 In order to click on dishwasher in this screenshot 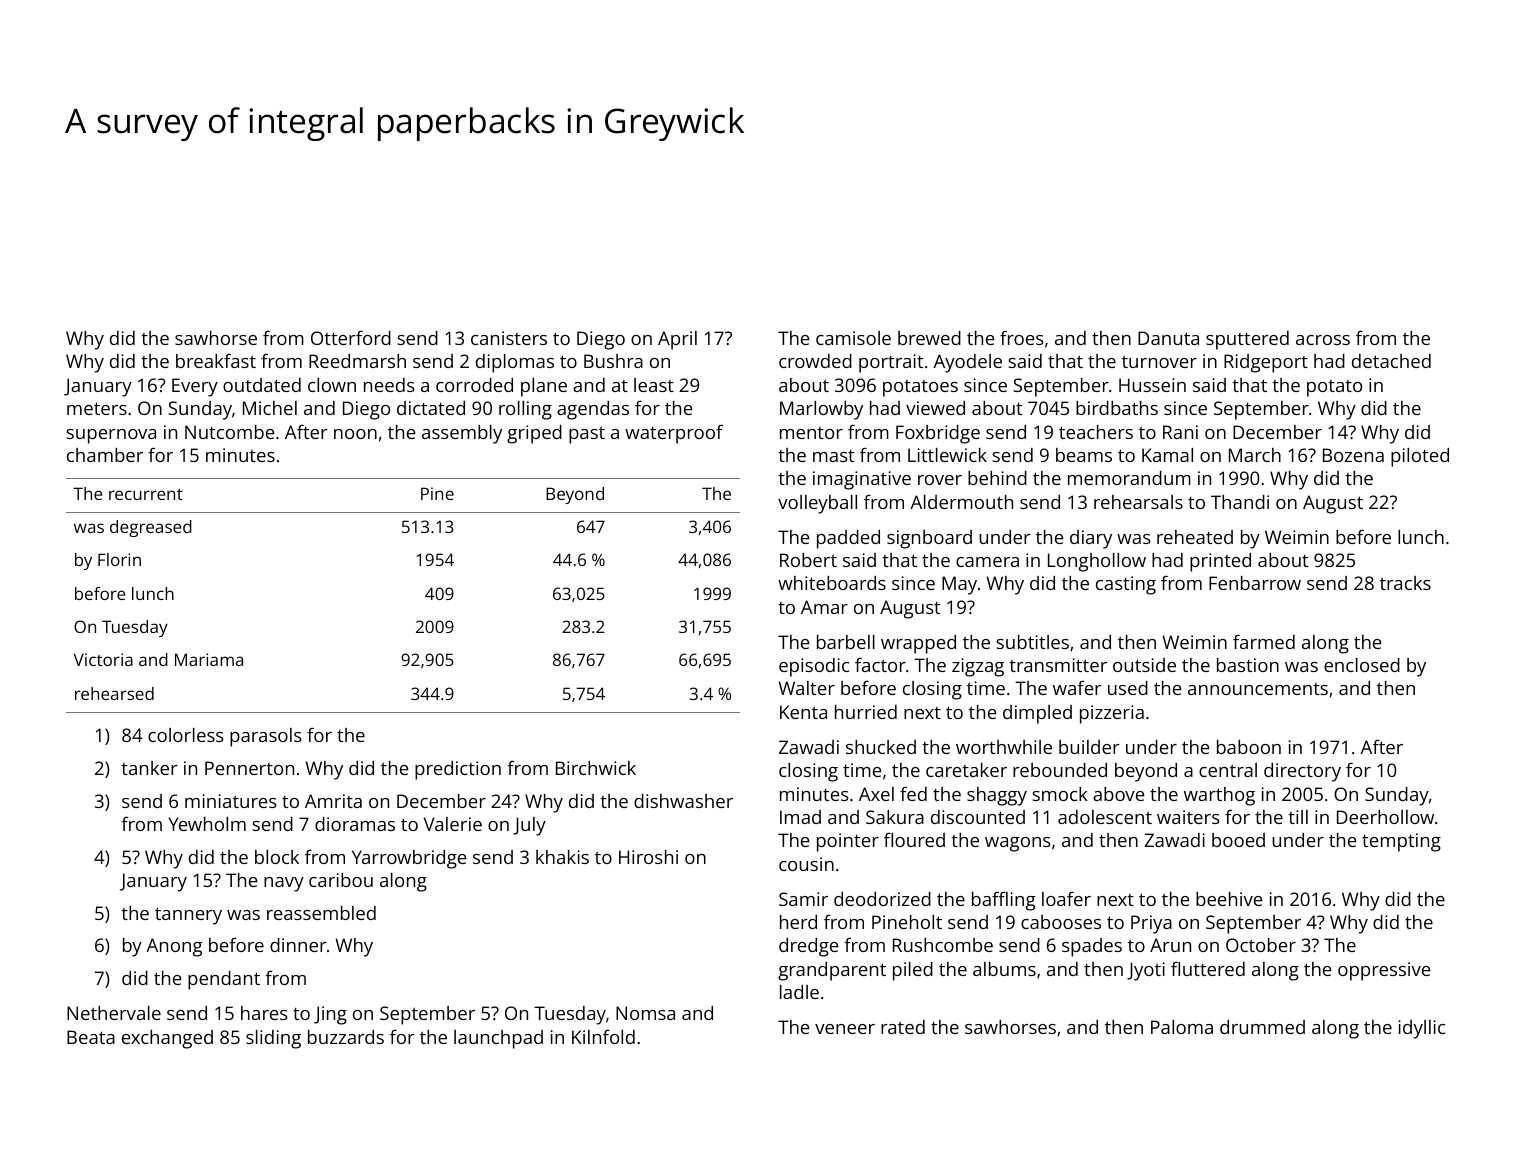, I will do `click(683, 801)`.
